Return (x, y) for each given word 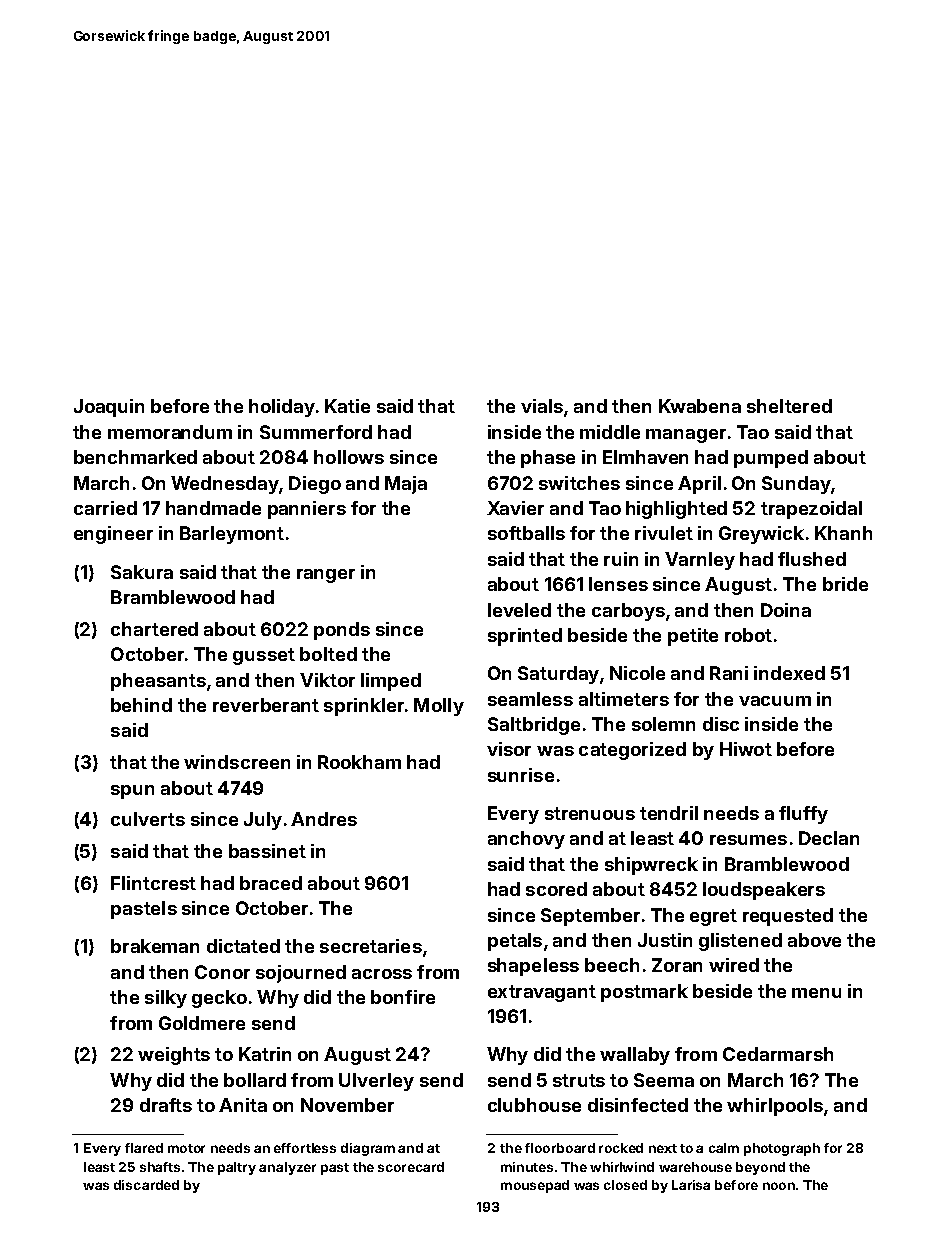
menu (816, 993)
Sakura (142, 572)
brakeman (155, 946)
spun (132, 792)
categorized (632, 751)
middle (610, 432)
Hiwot (746, 749)
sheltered (789, 406)
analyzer (287, 1168)
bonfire (403, 997)
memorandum (170, 432)
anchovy (526, 840)
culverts (148, 819)
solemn (663, 724)
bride (845, 584)
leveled (519, 610)
